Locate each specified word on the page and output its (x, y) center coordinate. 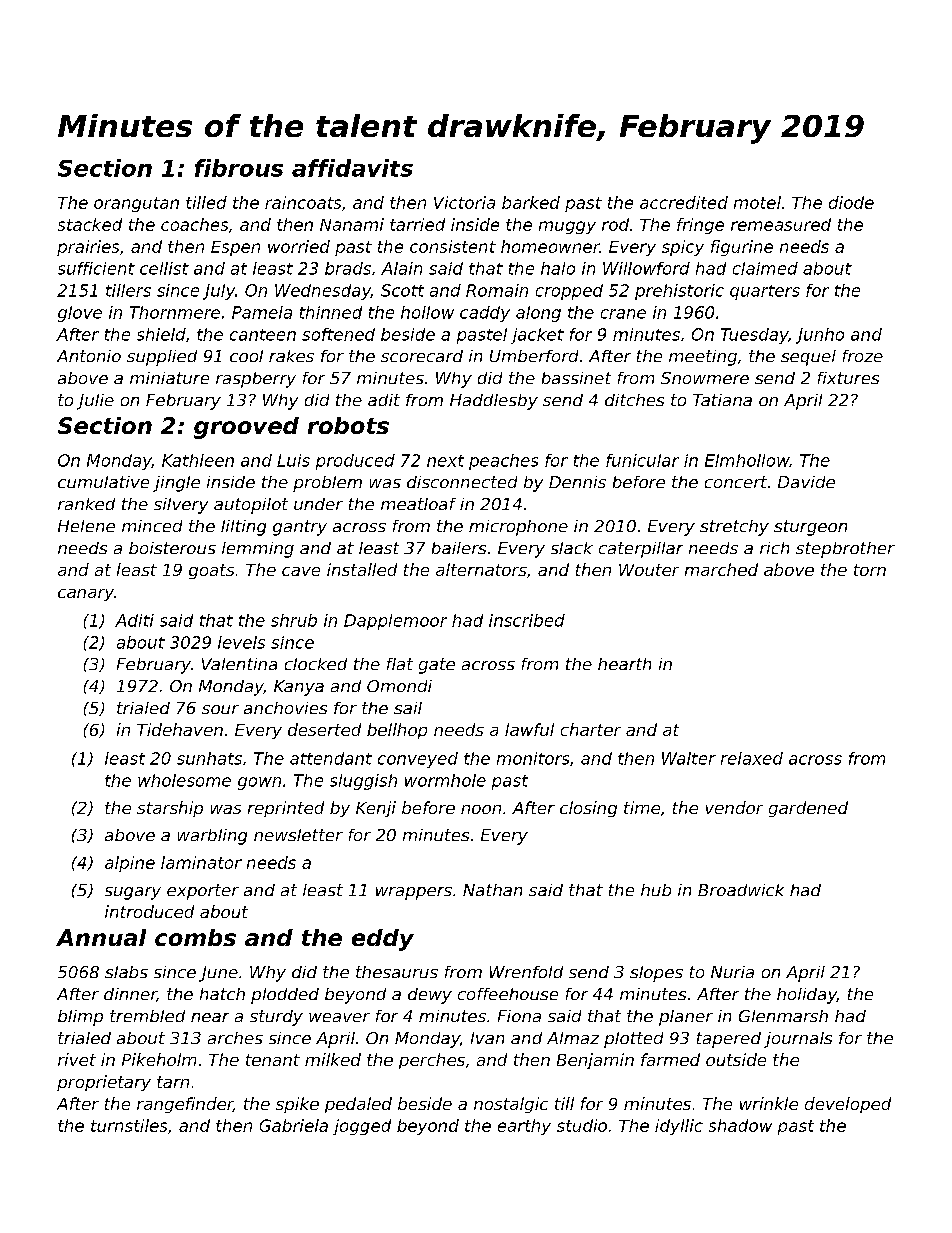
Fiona (519, 1016)
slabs (126, 972)
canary (86, 595)
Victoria (464, 202)
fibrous (239, 168)
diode (851, 202)
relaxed (752, 758)
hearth (624, 664)
